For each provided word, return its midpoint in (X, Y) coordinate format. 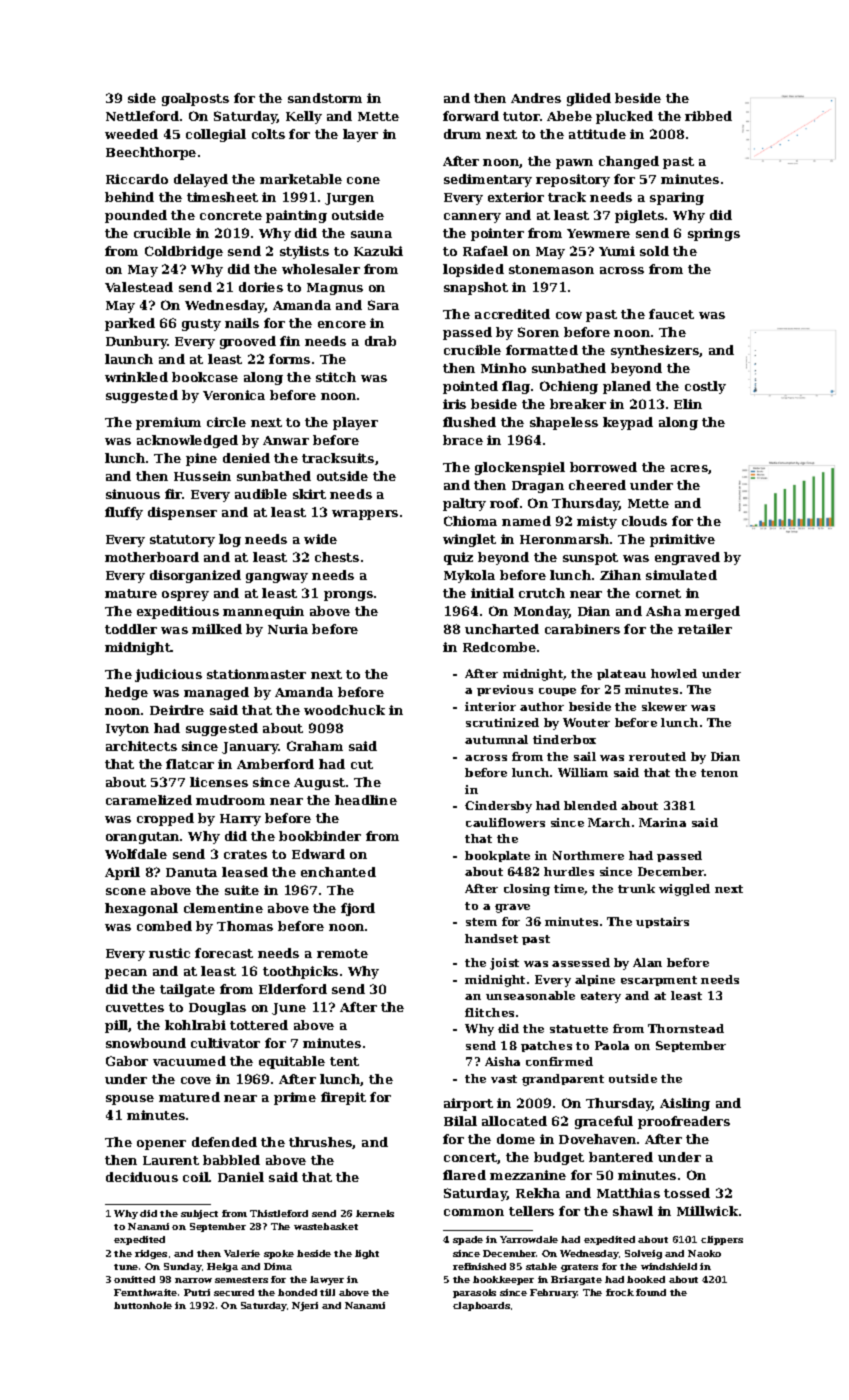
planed (627, 387)
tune (126, 1267)
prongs (348, 596)
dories (261, 287)
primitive (682, 540)
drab (380, 341)
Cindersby (498, 807)
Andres (536, 98)
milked (217, 629)
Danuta (191, 872)
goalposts (195, 99)
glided (589, 99)
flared (464, 1175)
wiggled (684, 890)
